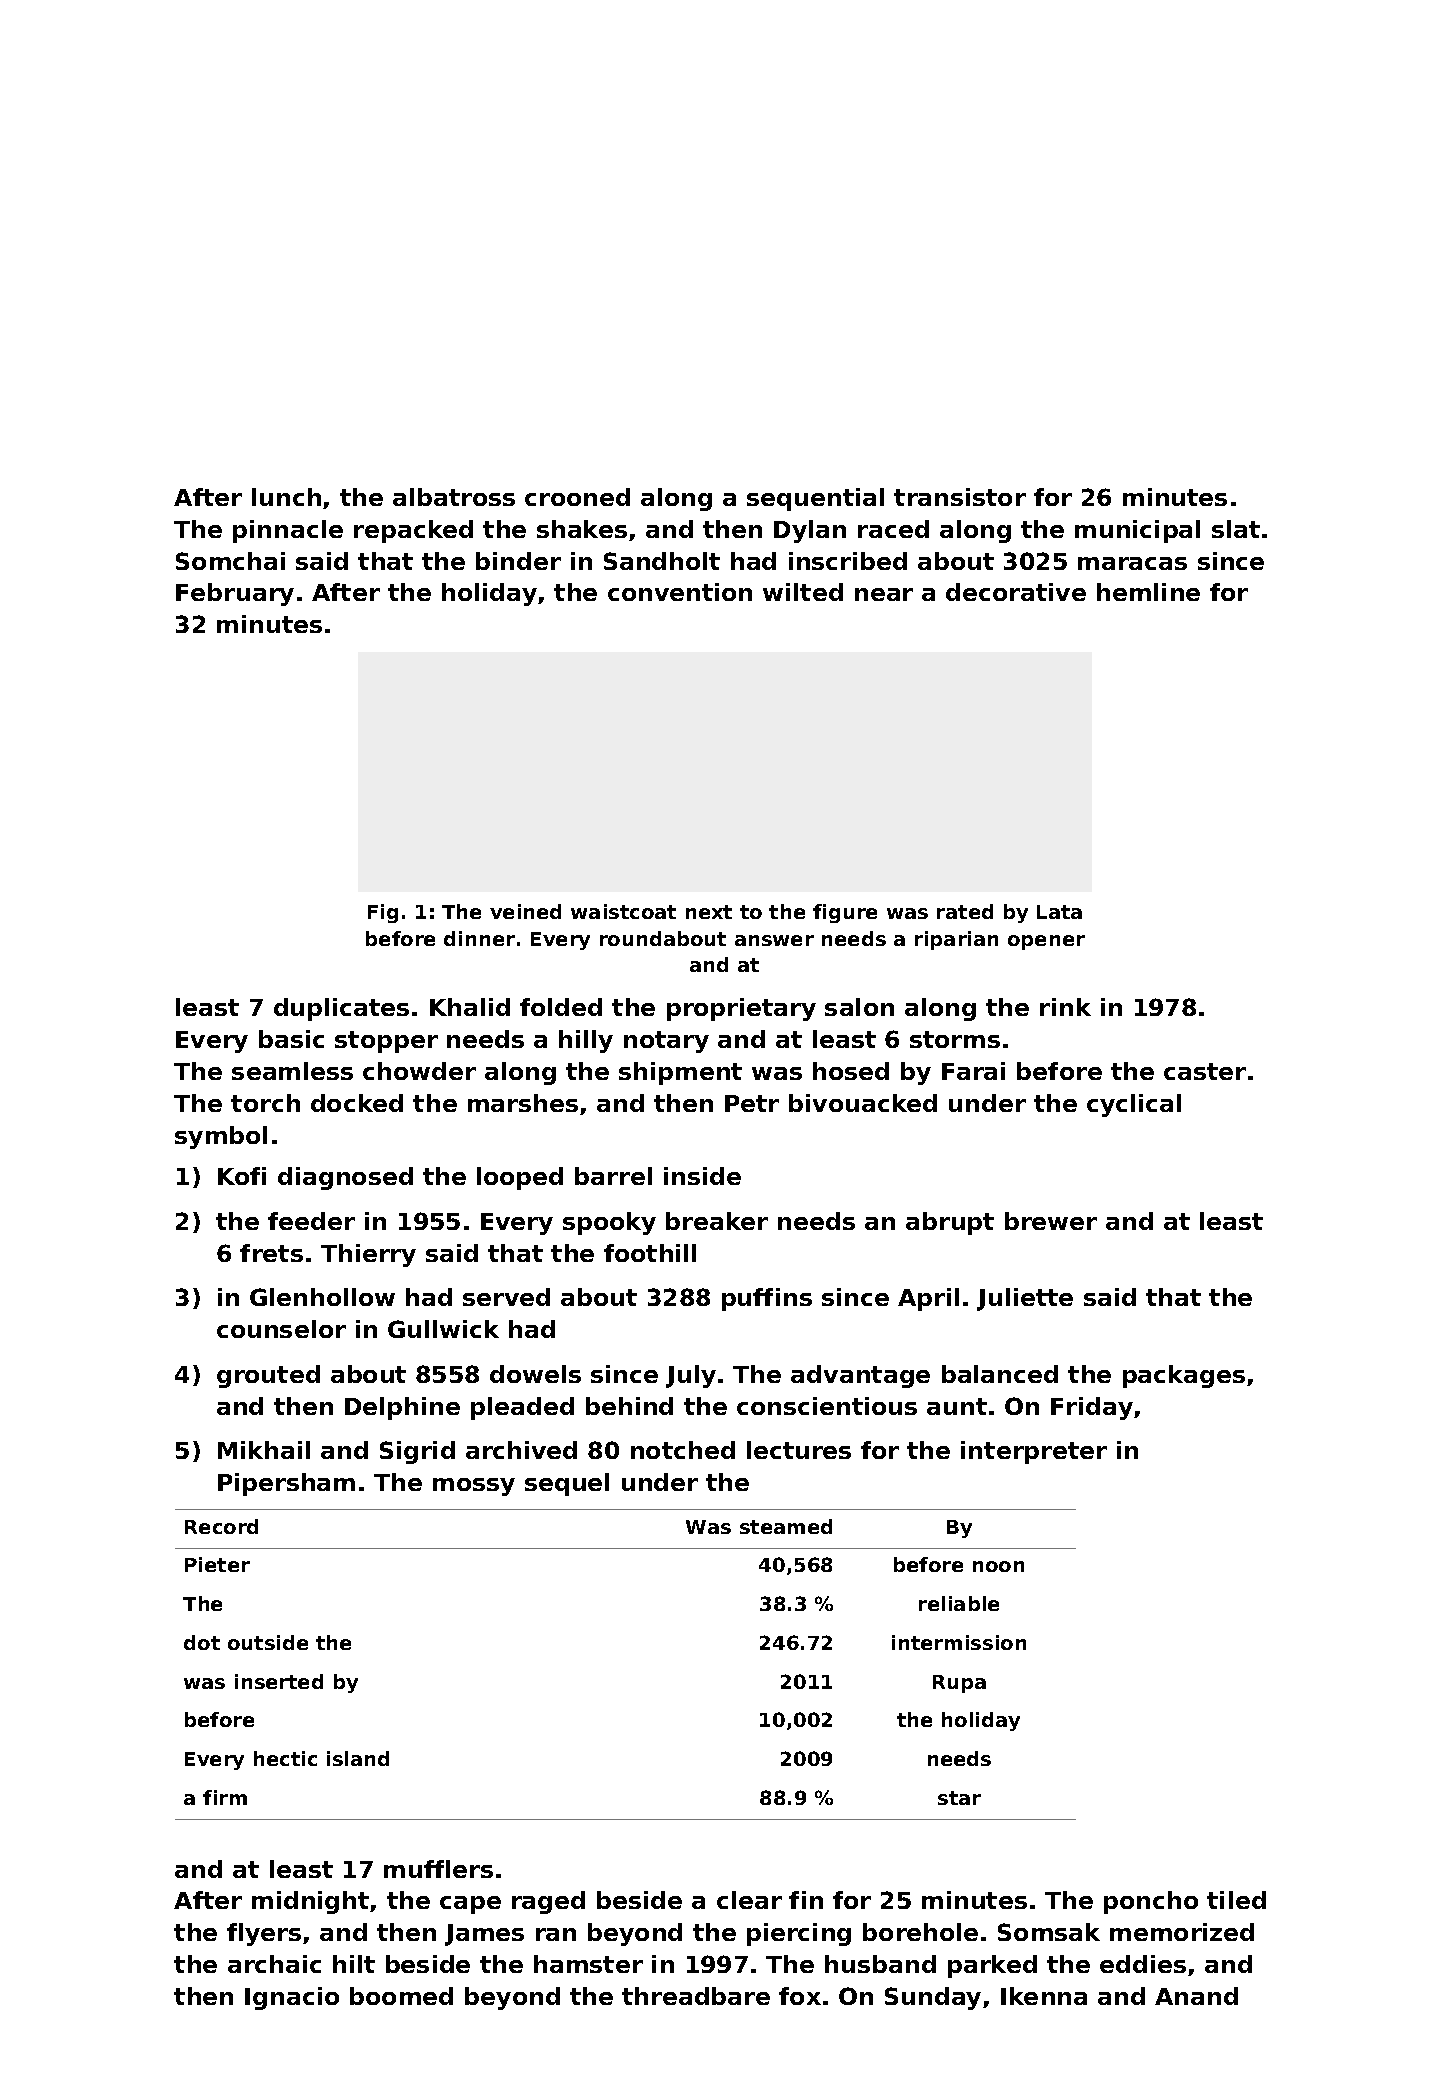 Image resolution: width=1450 pixels, height=2100 pixels. What do you see at coordinates (235, 594) in the page?
I see `February` at bounding box center [235, 594].
